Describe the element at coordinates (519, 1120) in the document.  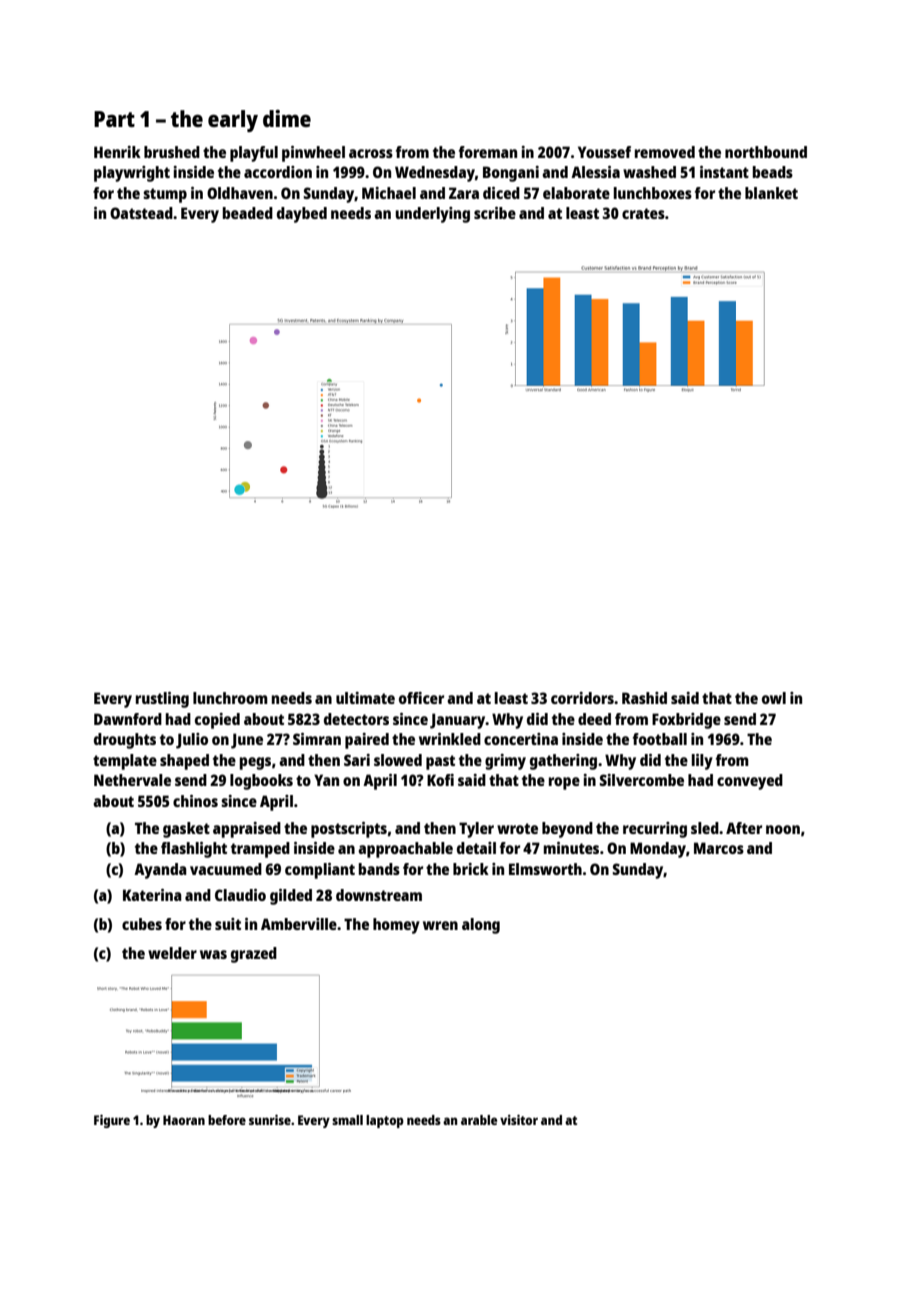
I see `visitor` at that location.
